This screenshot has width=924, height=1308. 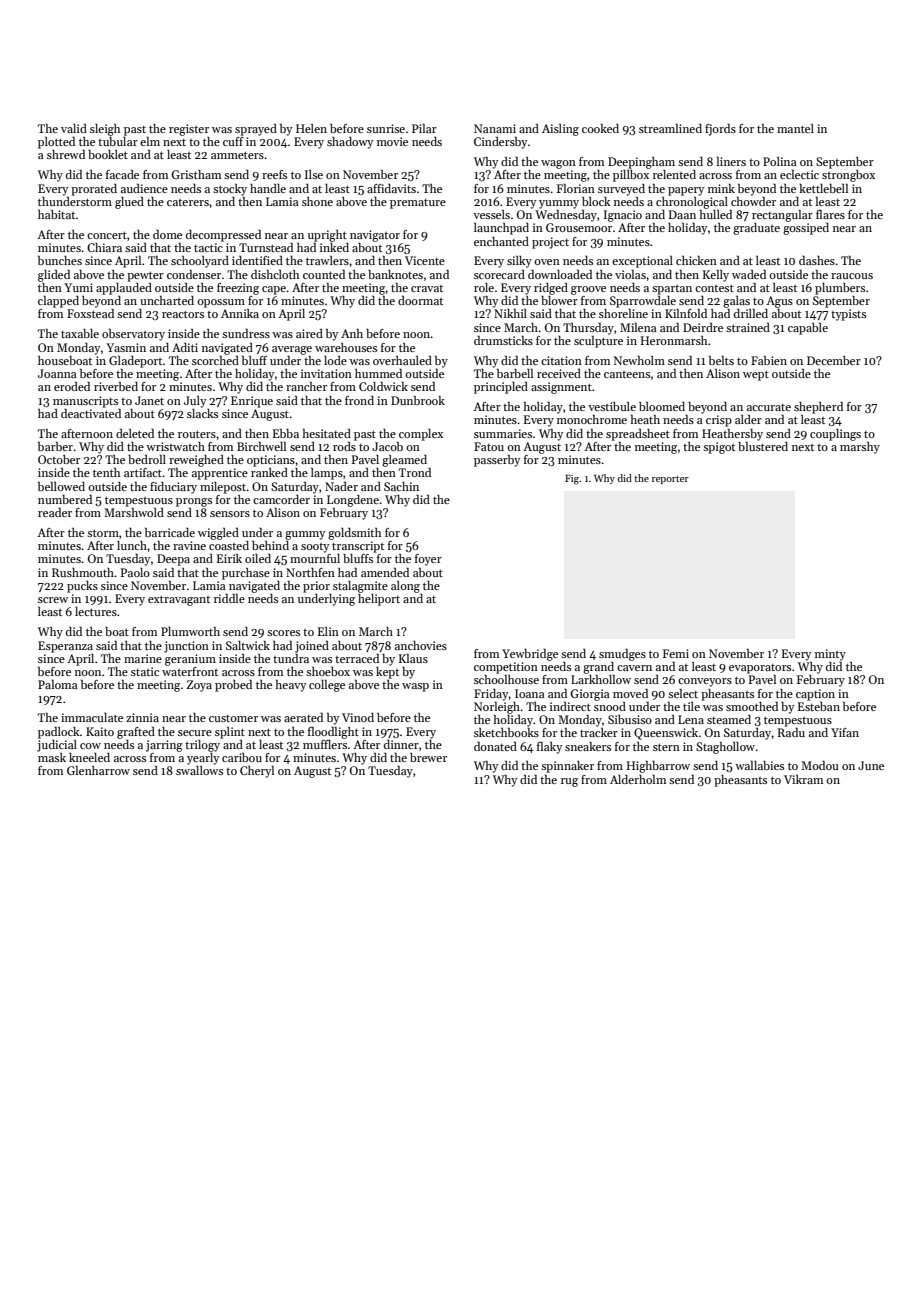 I want to click on plumbers, so click(x=840, y=289).
